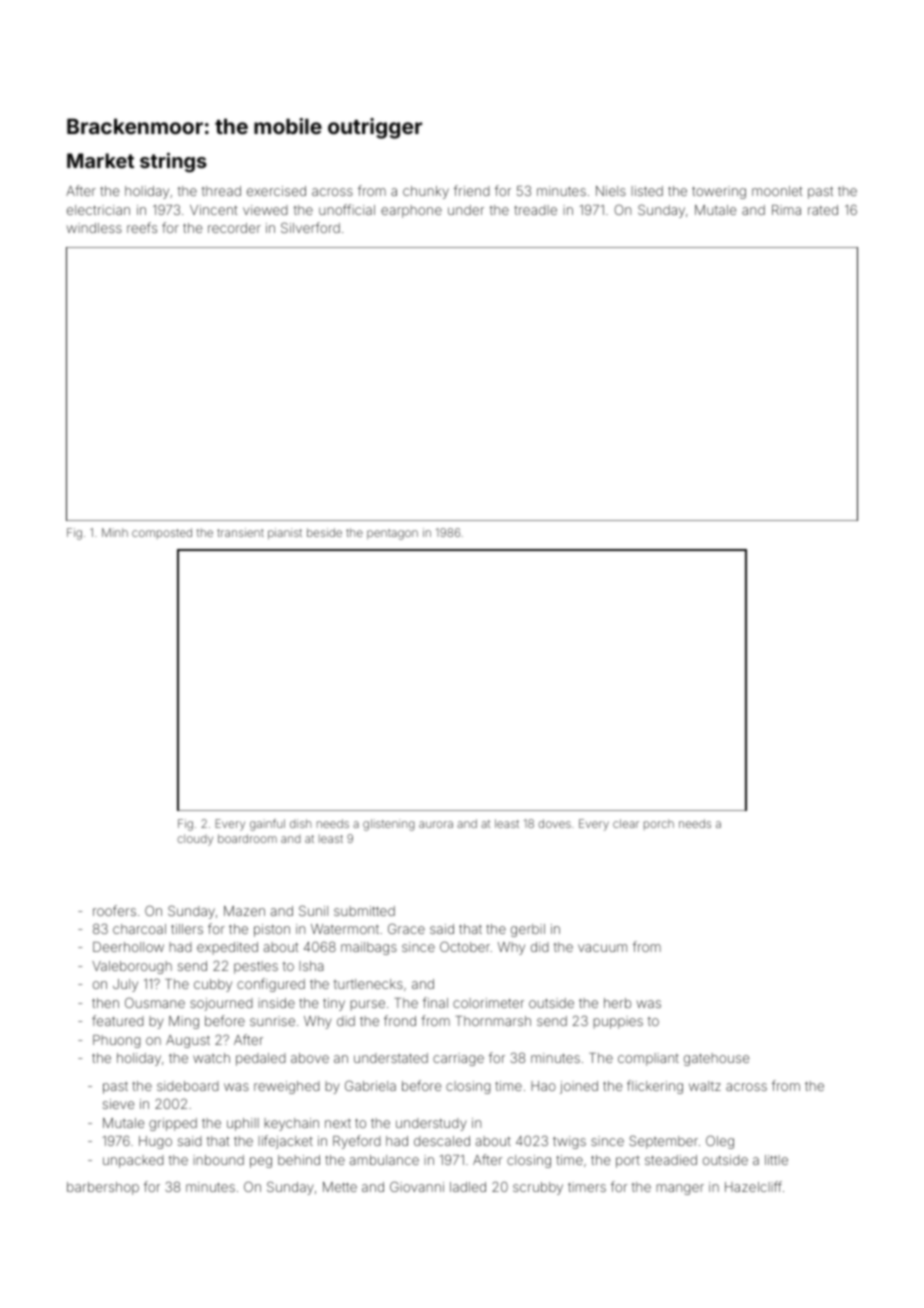 Image resolution: width=924 pixels, height=1308 pixels. Describe the element at coordinates (389, 825) in the screenshot. I see `glistening` at that location.
